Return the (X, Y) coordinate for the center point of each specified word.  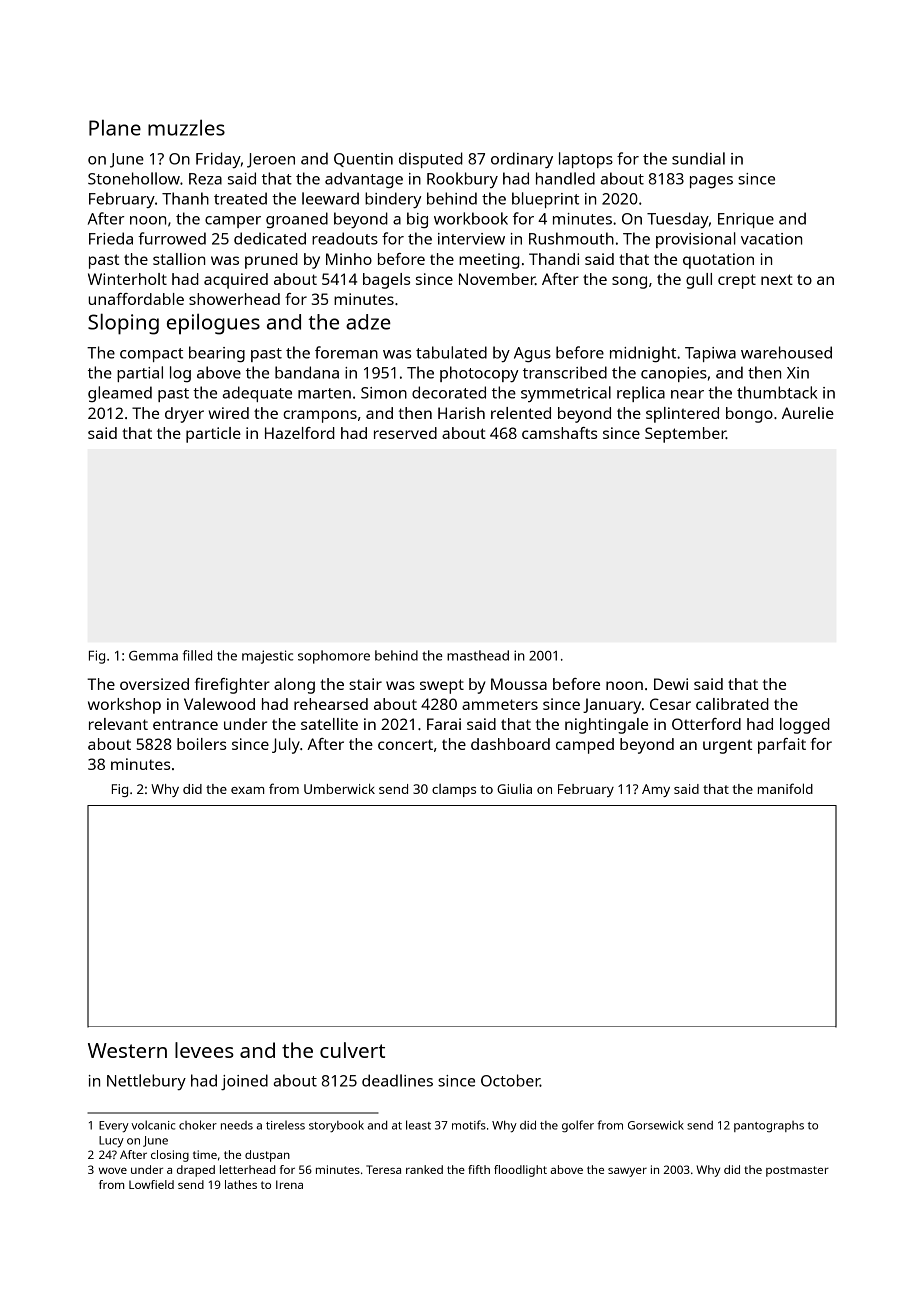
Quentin (363, 160)
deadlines (397, 1080)
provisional (696, 240)
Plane (115, 127)
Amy (656, 790)
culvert (352, 1050)
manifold (785, 788)
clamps (454, 790)
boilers (201, 744)
